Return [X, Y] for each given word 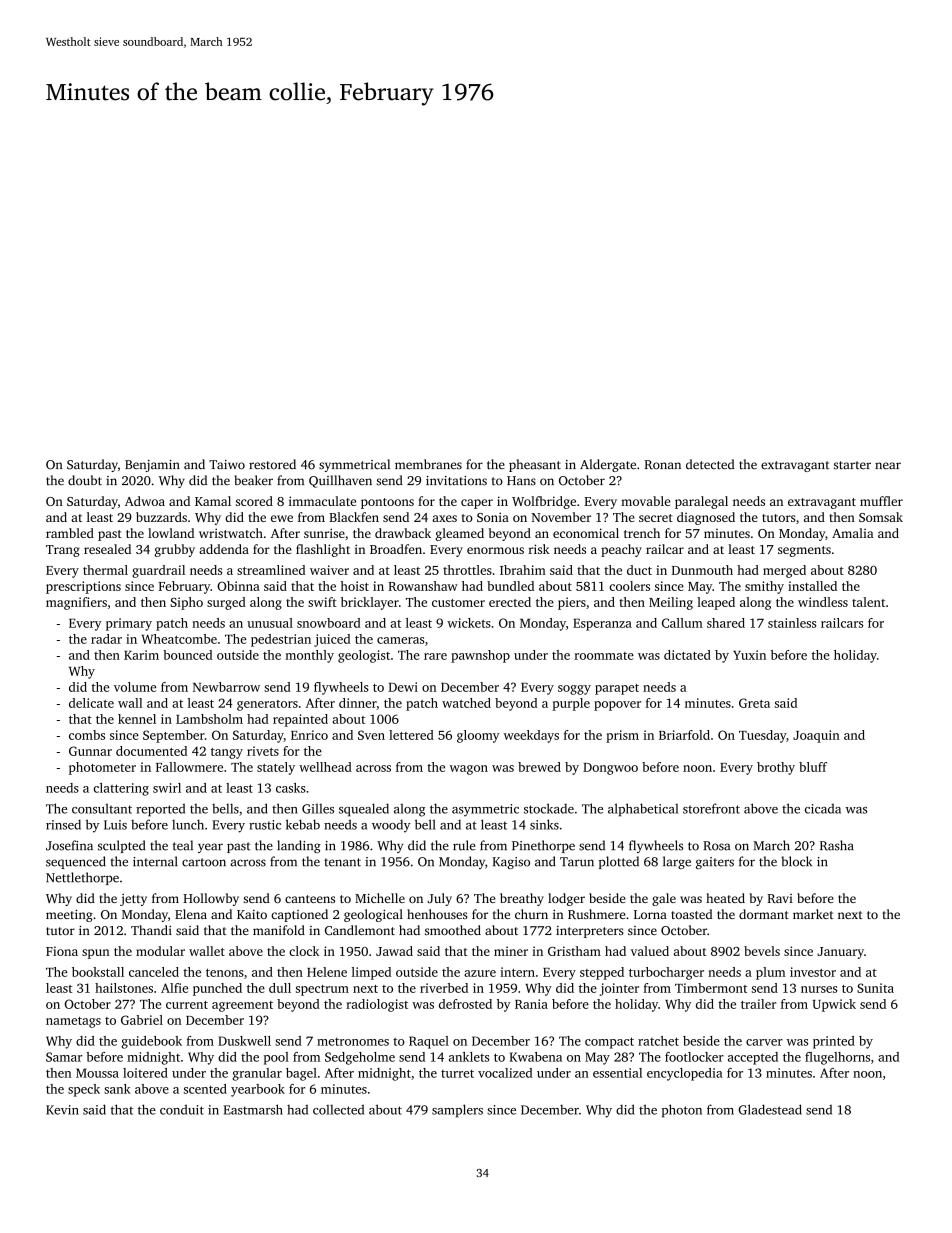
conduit [182, 1109]
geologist [364, 656]
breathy [522, 899]
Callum [682, 623]
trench [642, 533]
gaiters [715, 863]
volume [135, 687]
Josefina [69, 845]
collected [338, 1109]
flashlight [323, 550]
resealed [107, 549]
